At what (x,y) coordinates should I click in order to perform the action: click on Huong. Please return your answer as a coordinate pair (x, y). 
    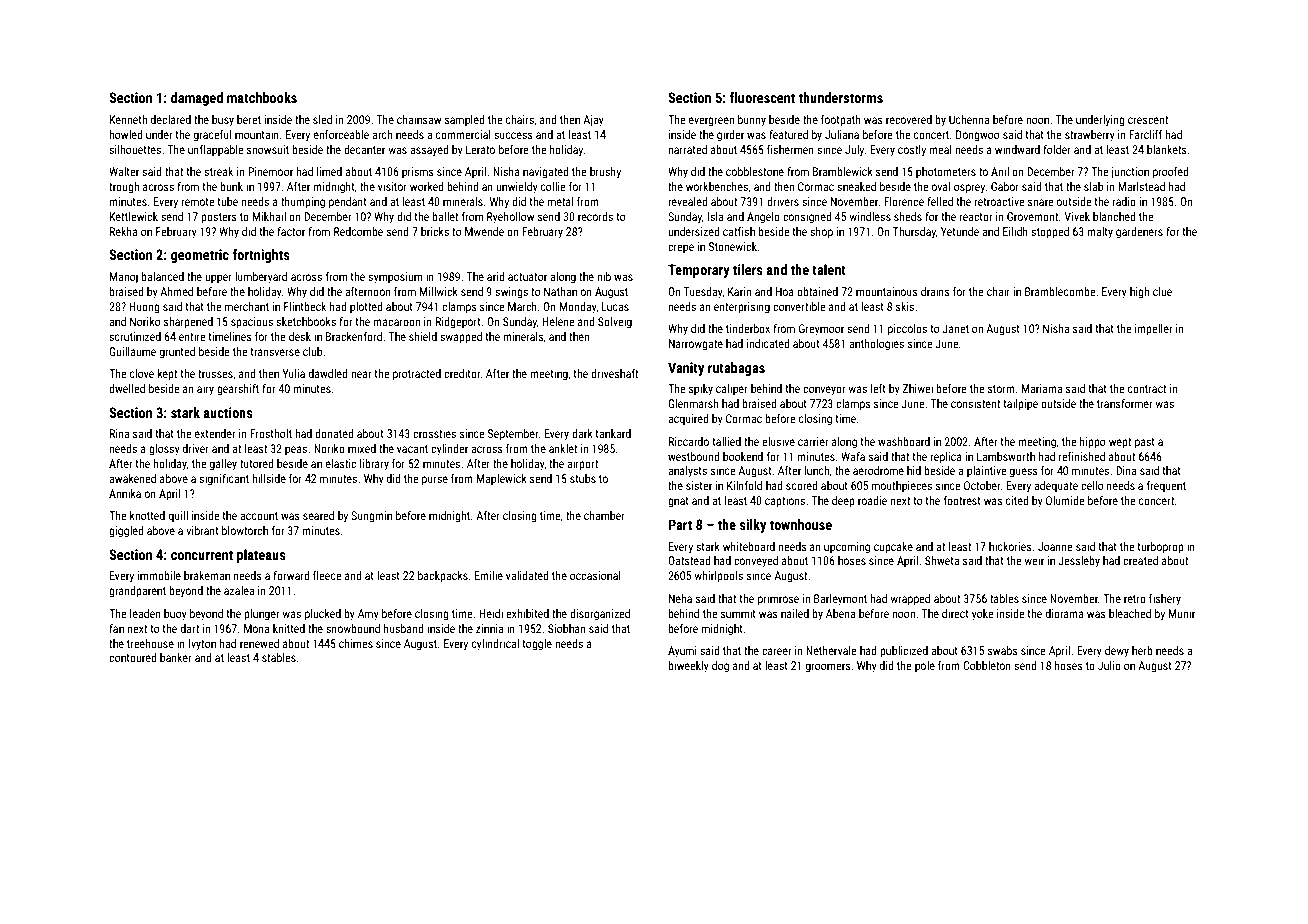
    Looking at the image, I should click on (144, 308).
